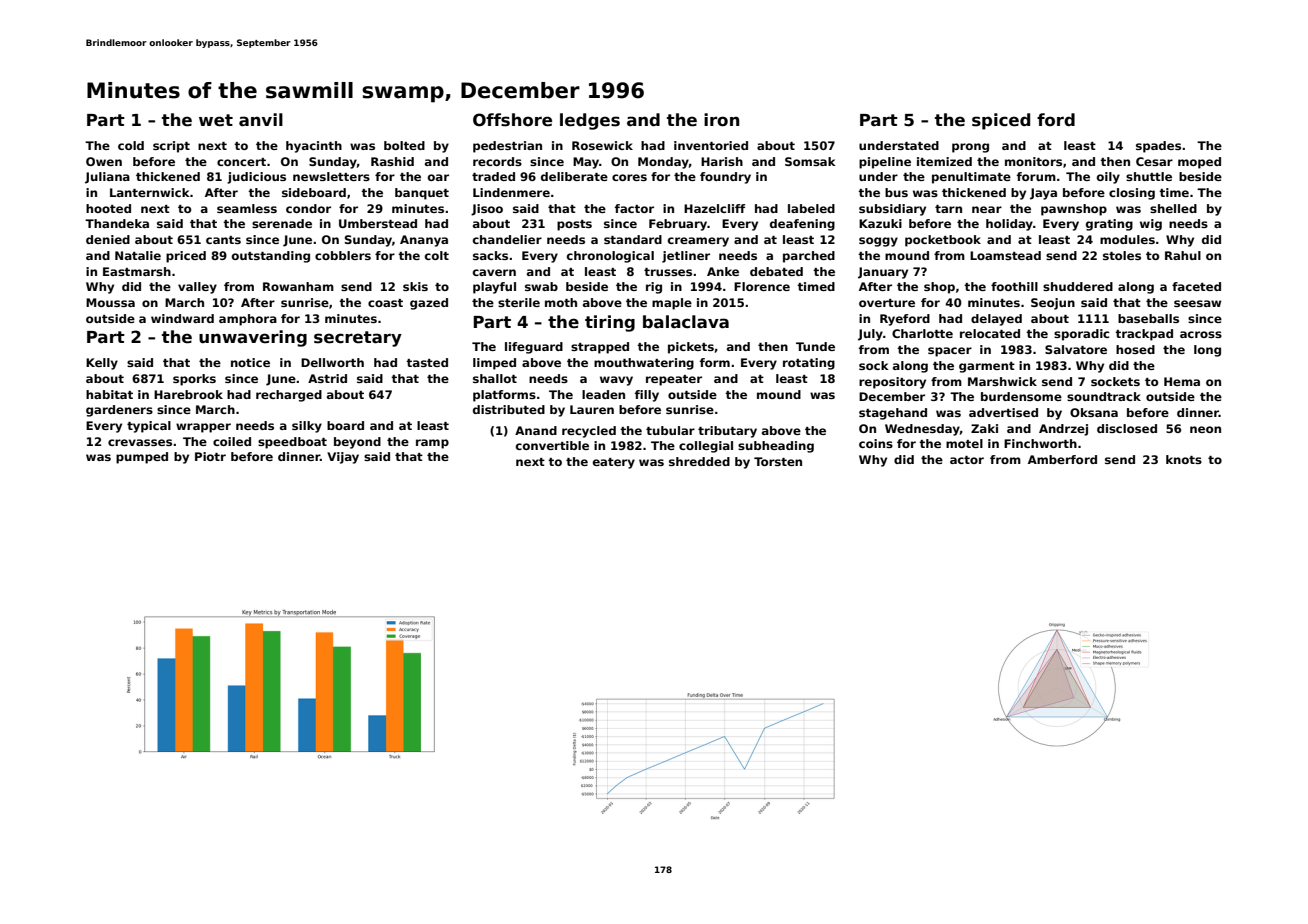 The image size is (1308, 924). I want to click on ledges, so click(590, 121).
